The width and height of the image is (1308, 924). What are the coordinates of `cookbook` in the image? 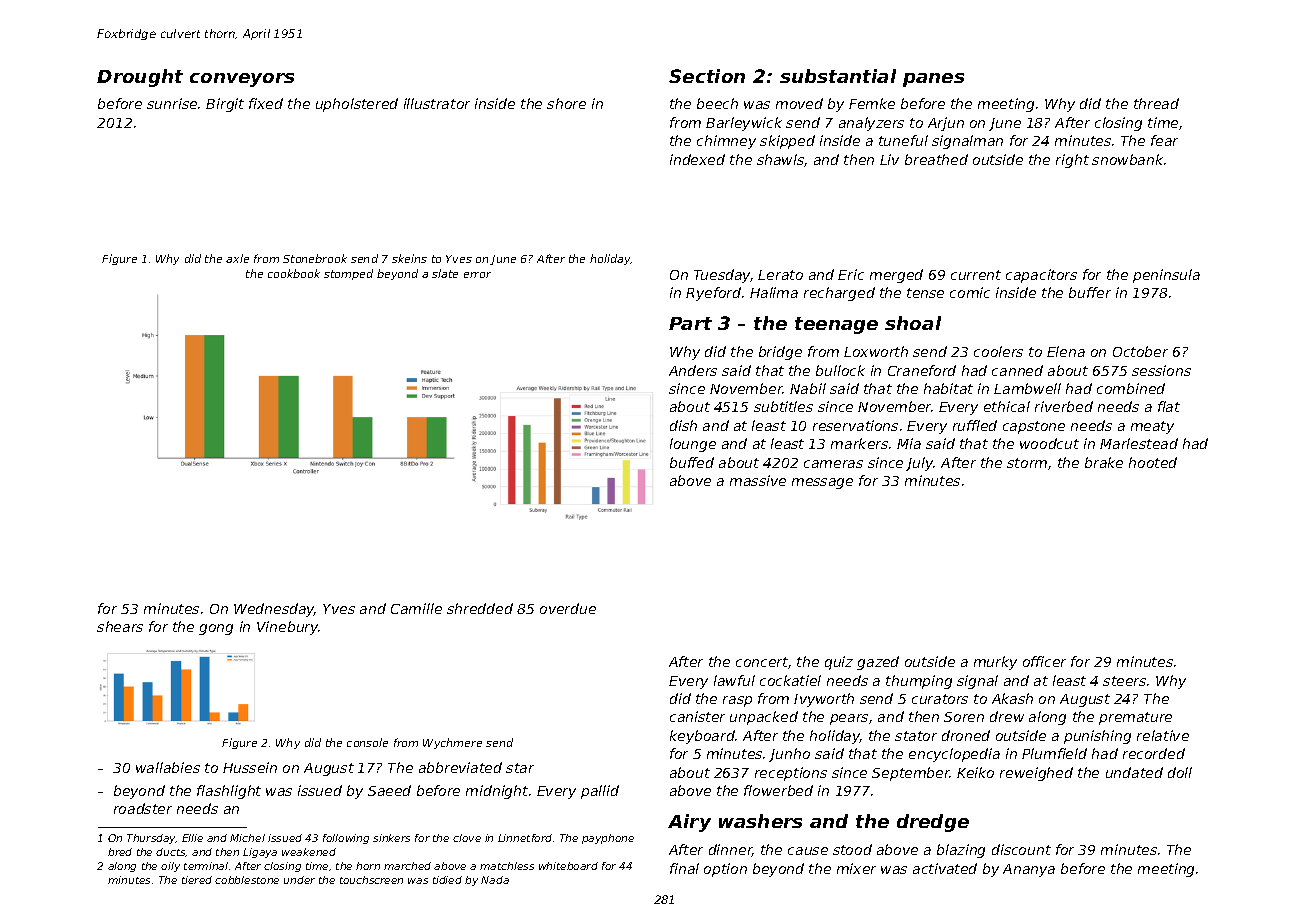 It's located at (294, 273).
